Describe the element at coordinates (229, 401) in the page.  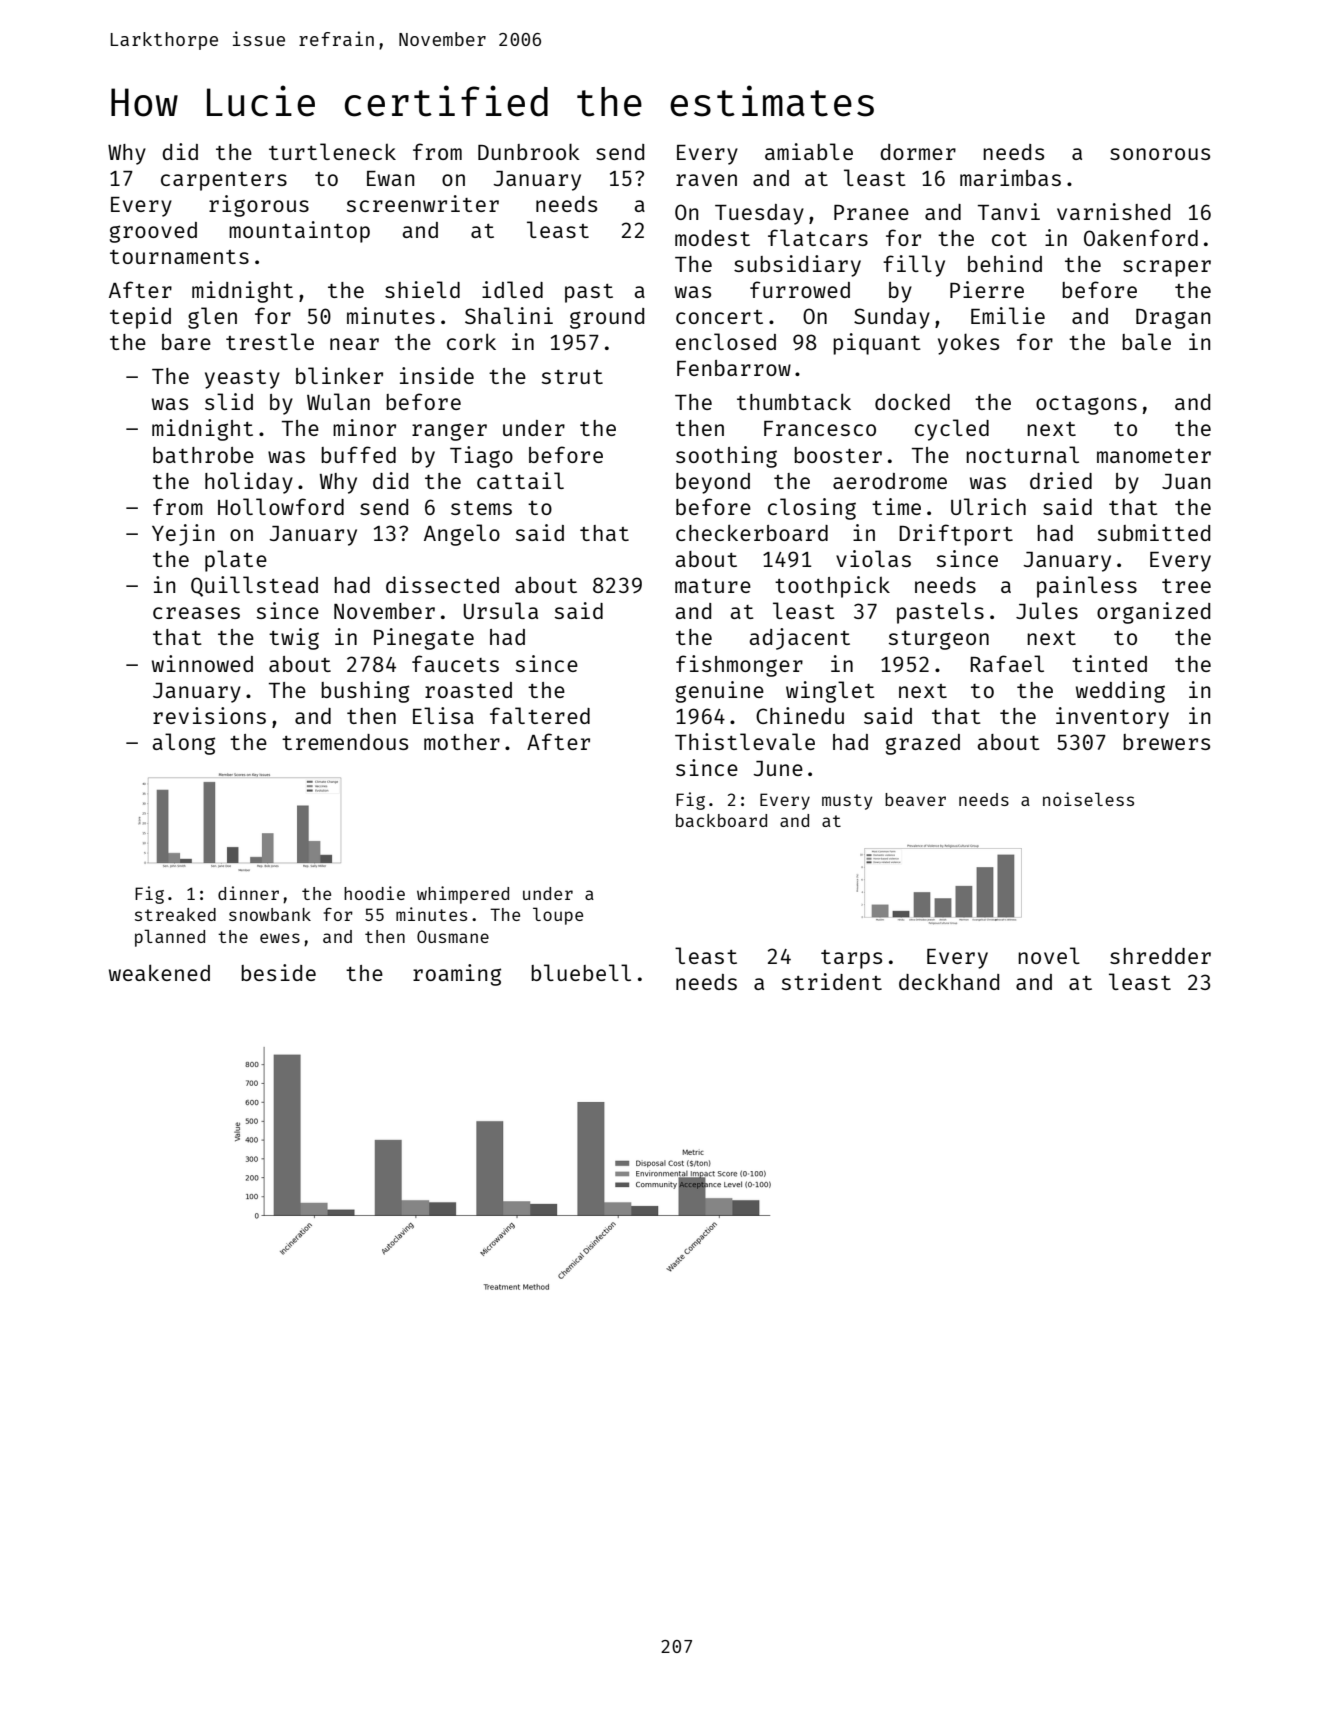
I see `slid` at that location.
